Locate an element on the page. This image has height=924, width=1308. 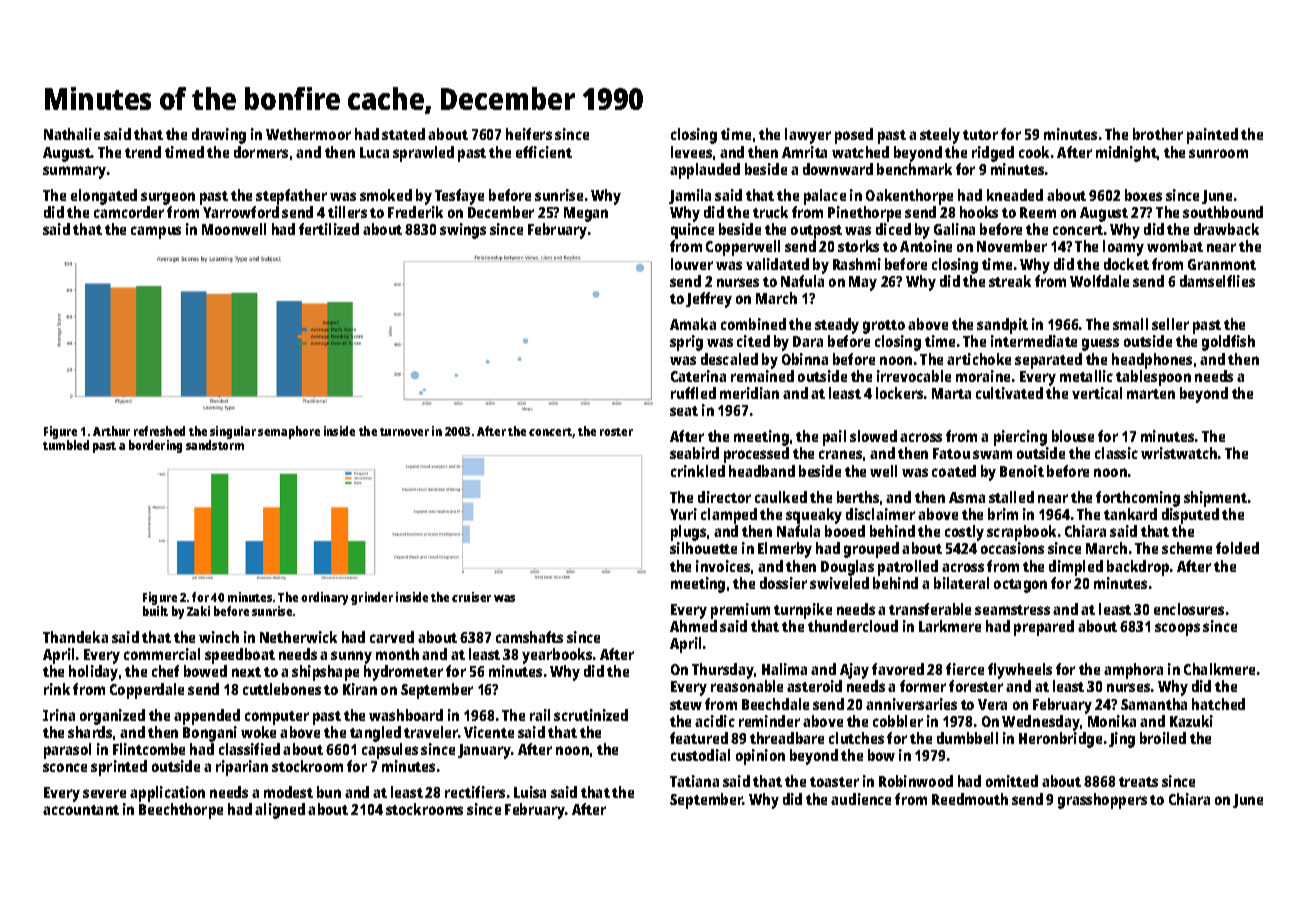
bordering is located at coordinates (155, 446).
